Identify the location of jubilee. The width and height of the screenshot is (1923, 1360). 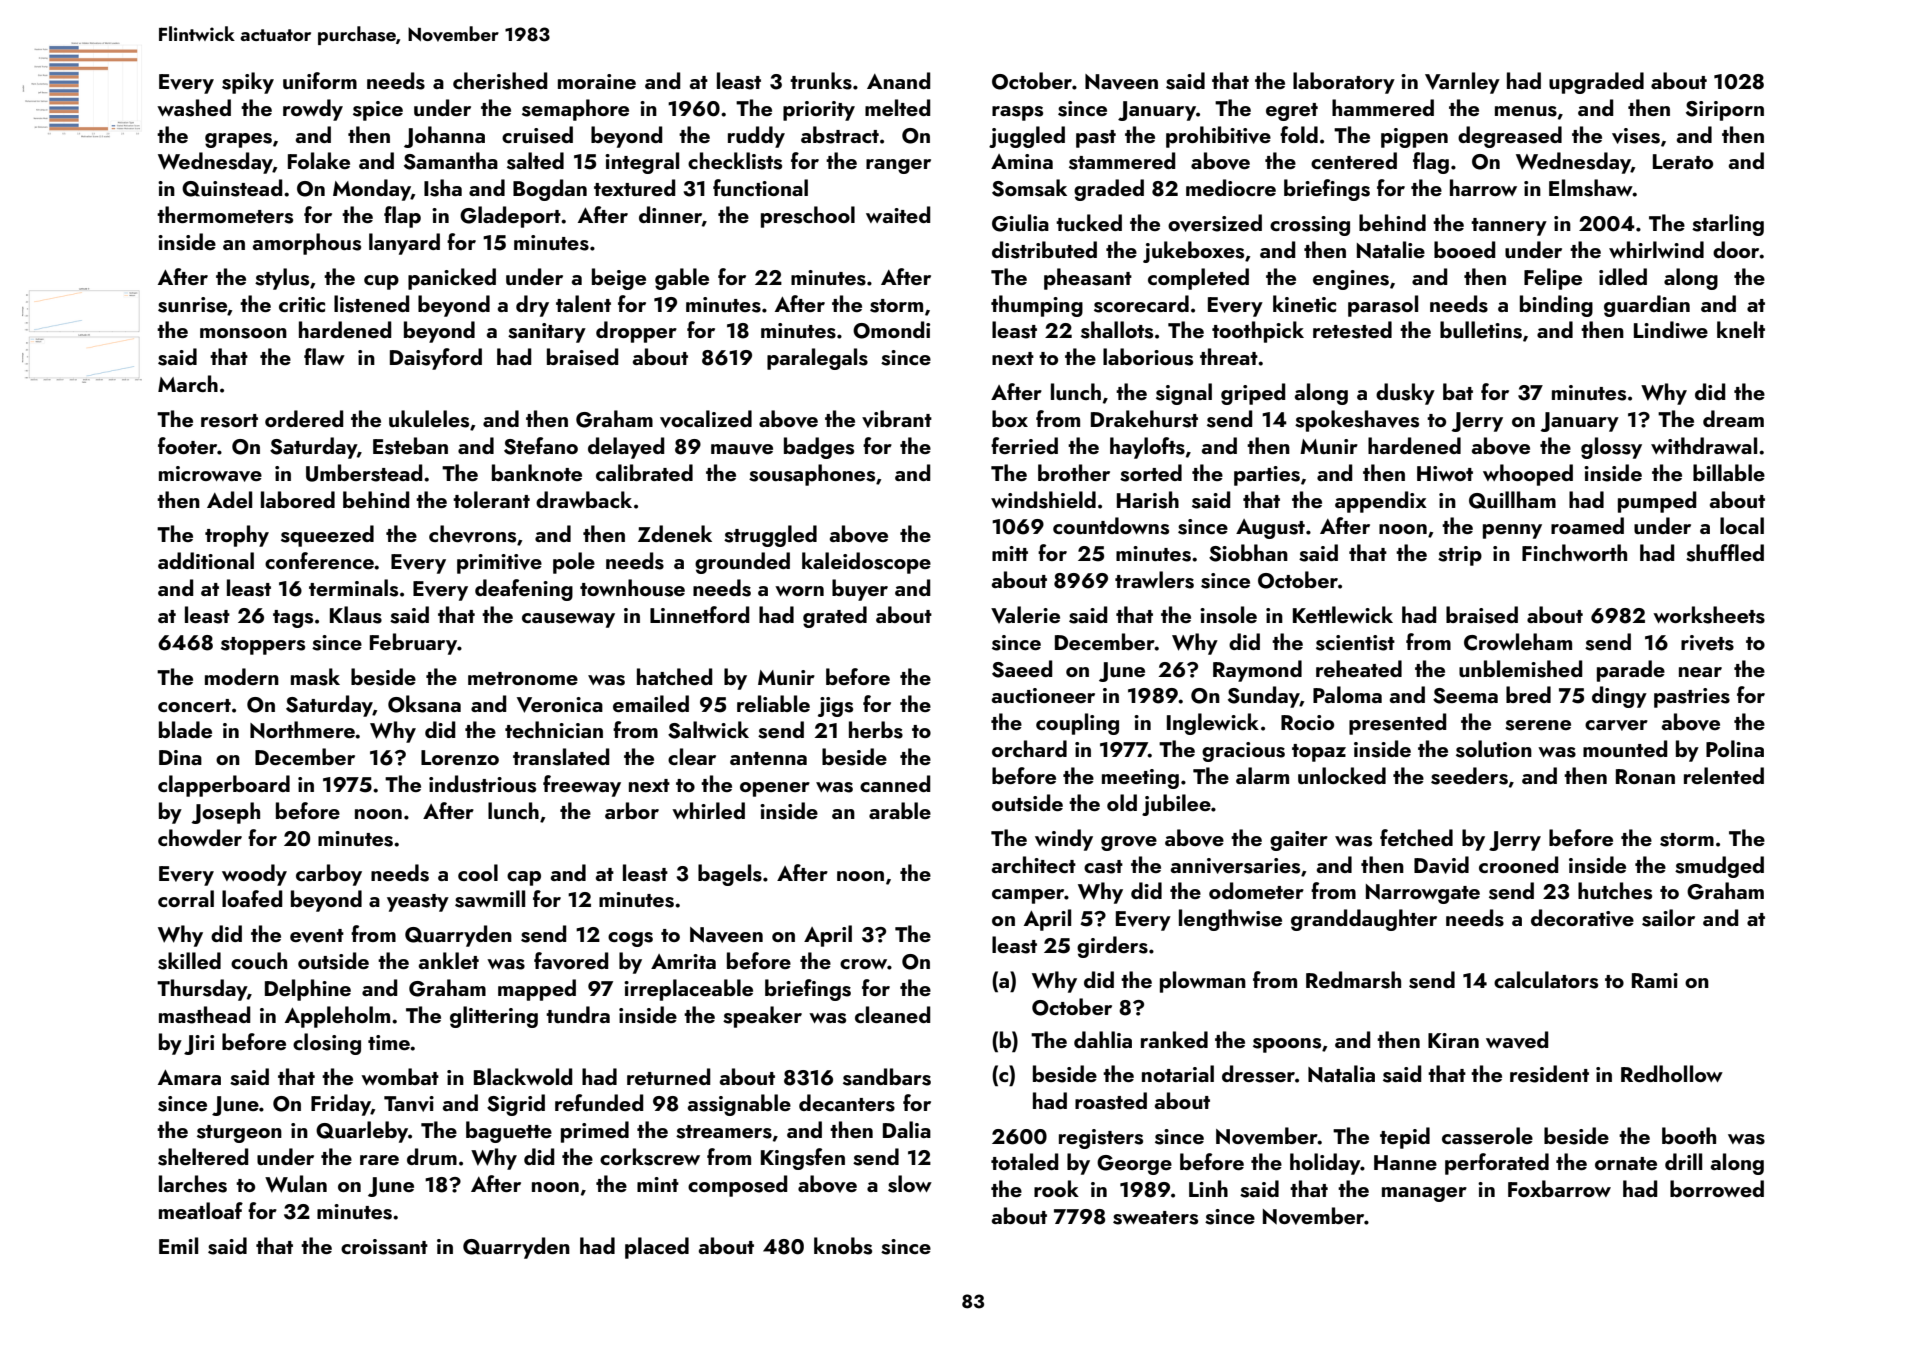
(1176, 805).
